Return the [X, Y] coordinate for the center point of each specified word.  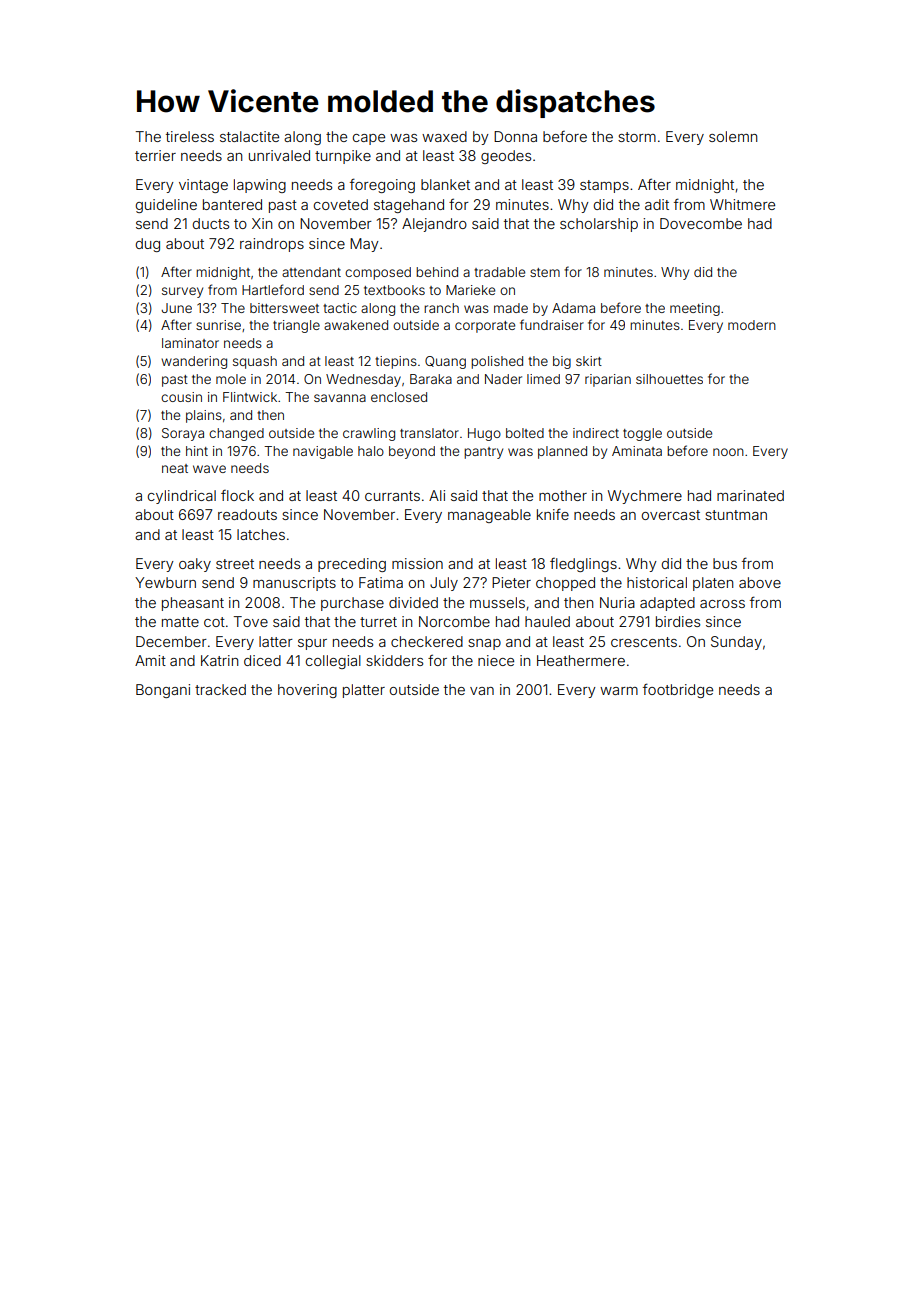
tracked [220, 689]
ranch [441, 308]
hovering [307, 691]
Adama [573, 308]
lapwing [260, 186]
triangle [296, 326]
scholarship [599, 225]
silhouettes [669, 379]
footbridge [678, 690]
